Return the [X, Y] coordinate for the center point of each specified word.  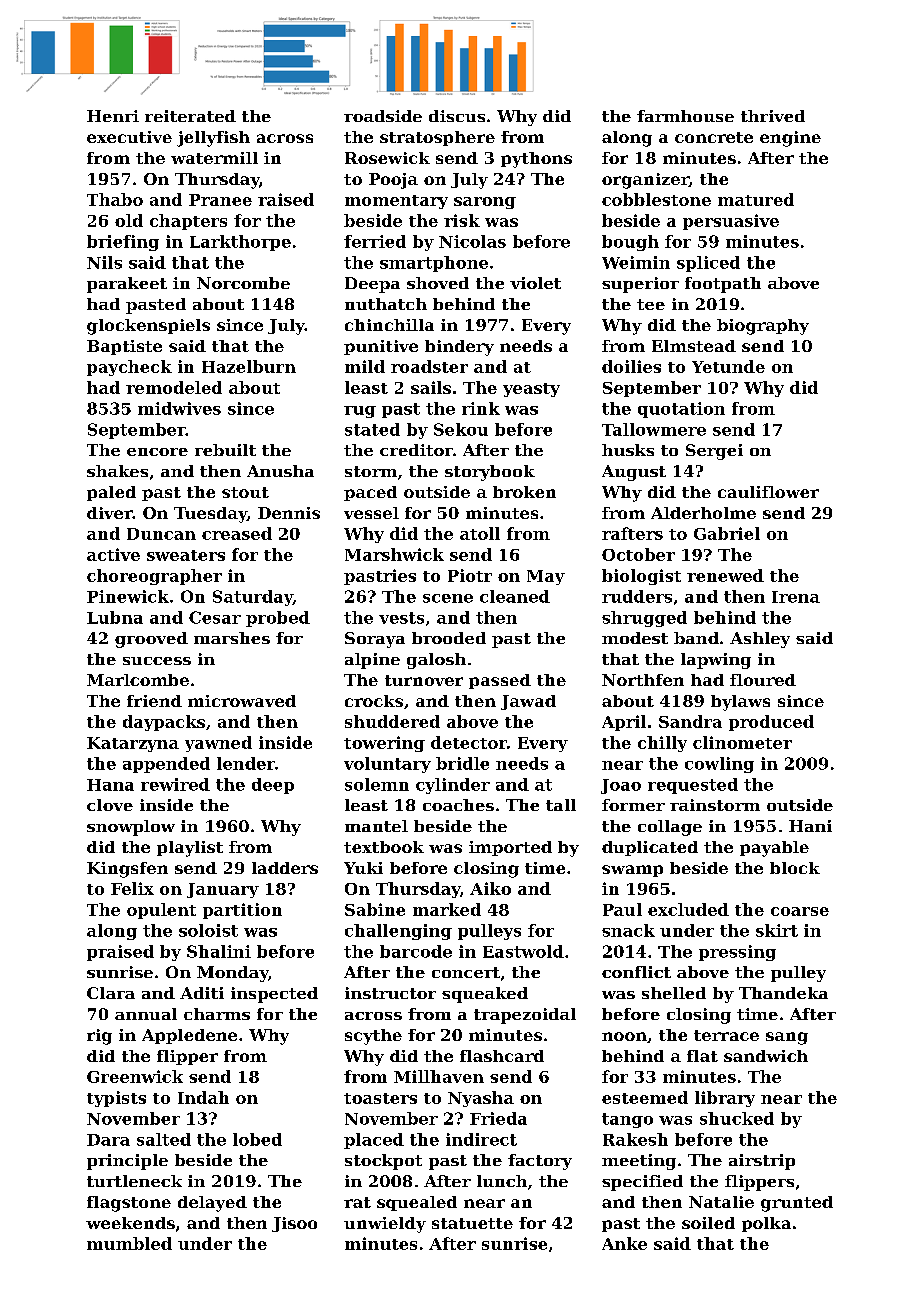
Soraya [375, 640]
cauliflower [768, 492]
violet [535, 283]
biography [763, 327]
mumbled [129, 1243]
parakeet [127, 285]
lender [246, 763]
